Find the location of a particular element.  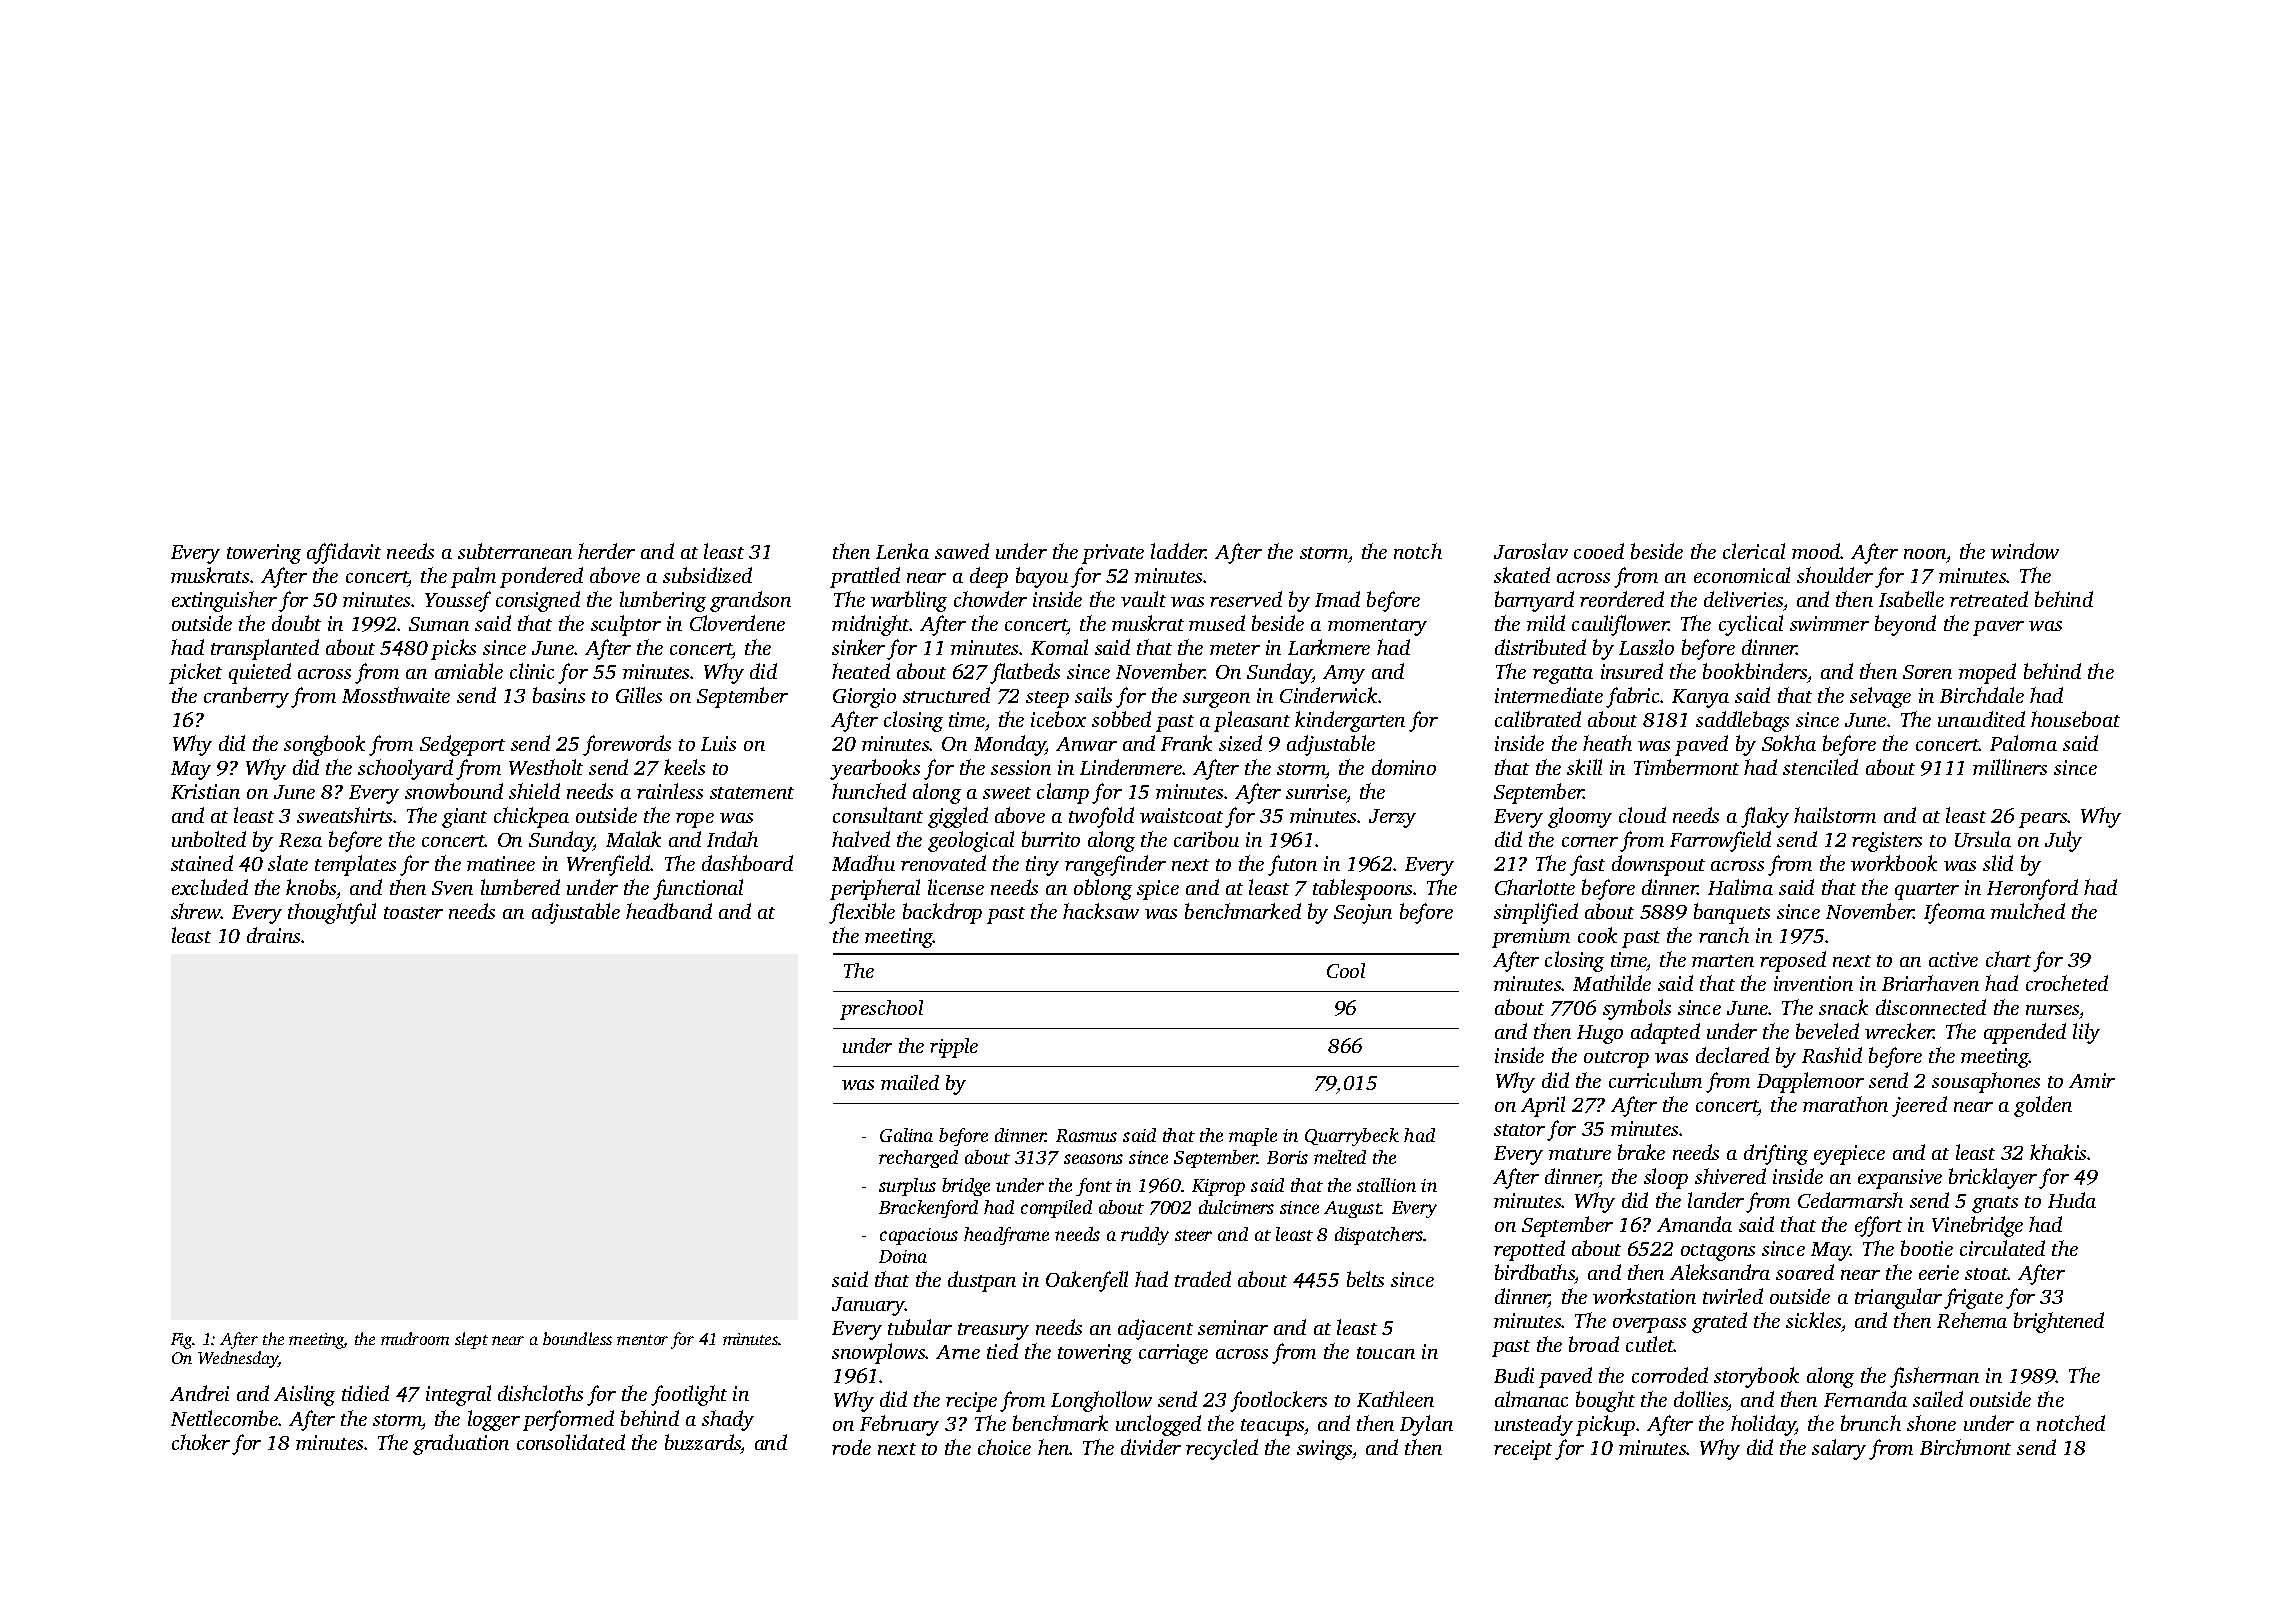

Jaroslav is located at coordinates (1531, 551).
